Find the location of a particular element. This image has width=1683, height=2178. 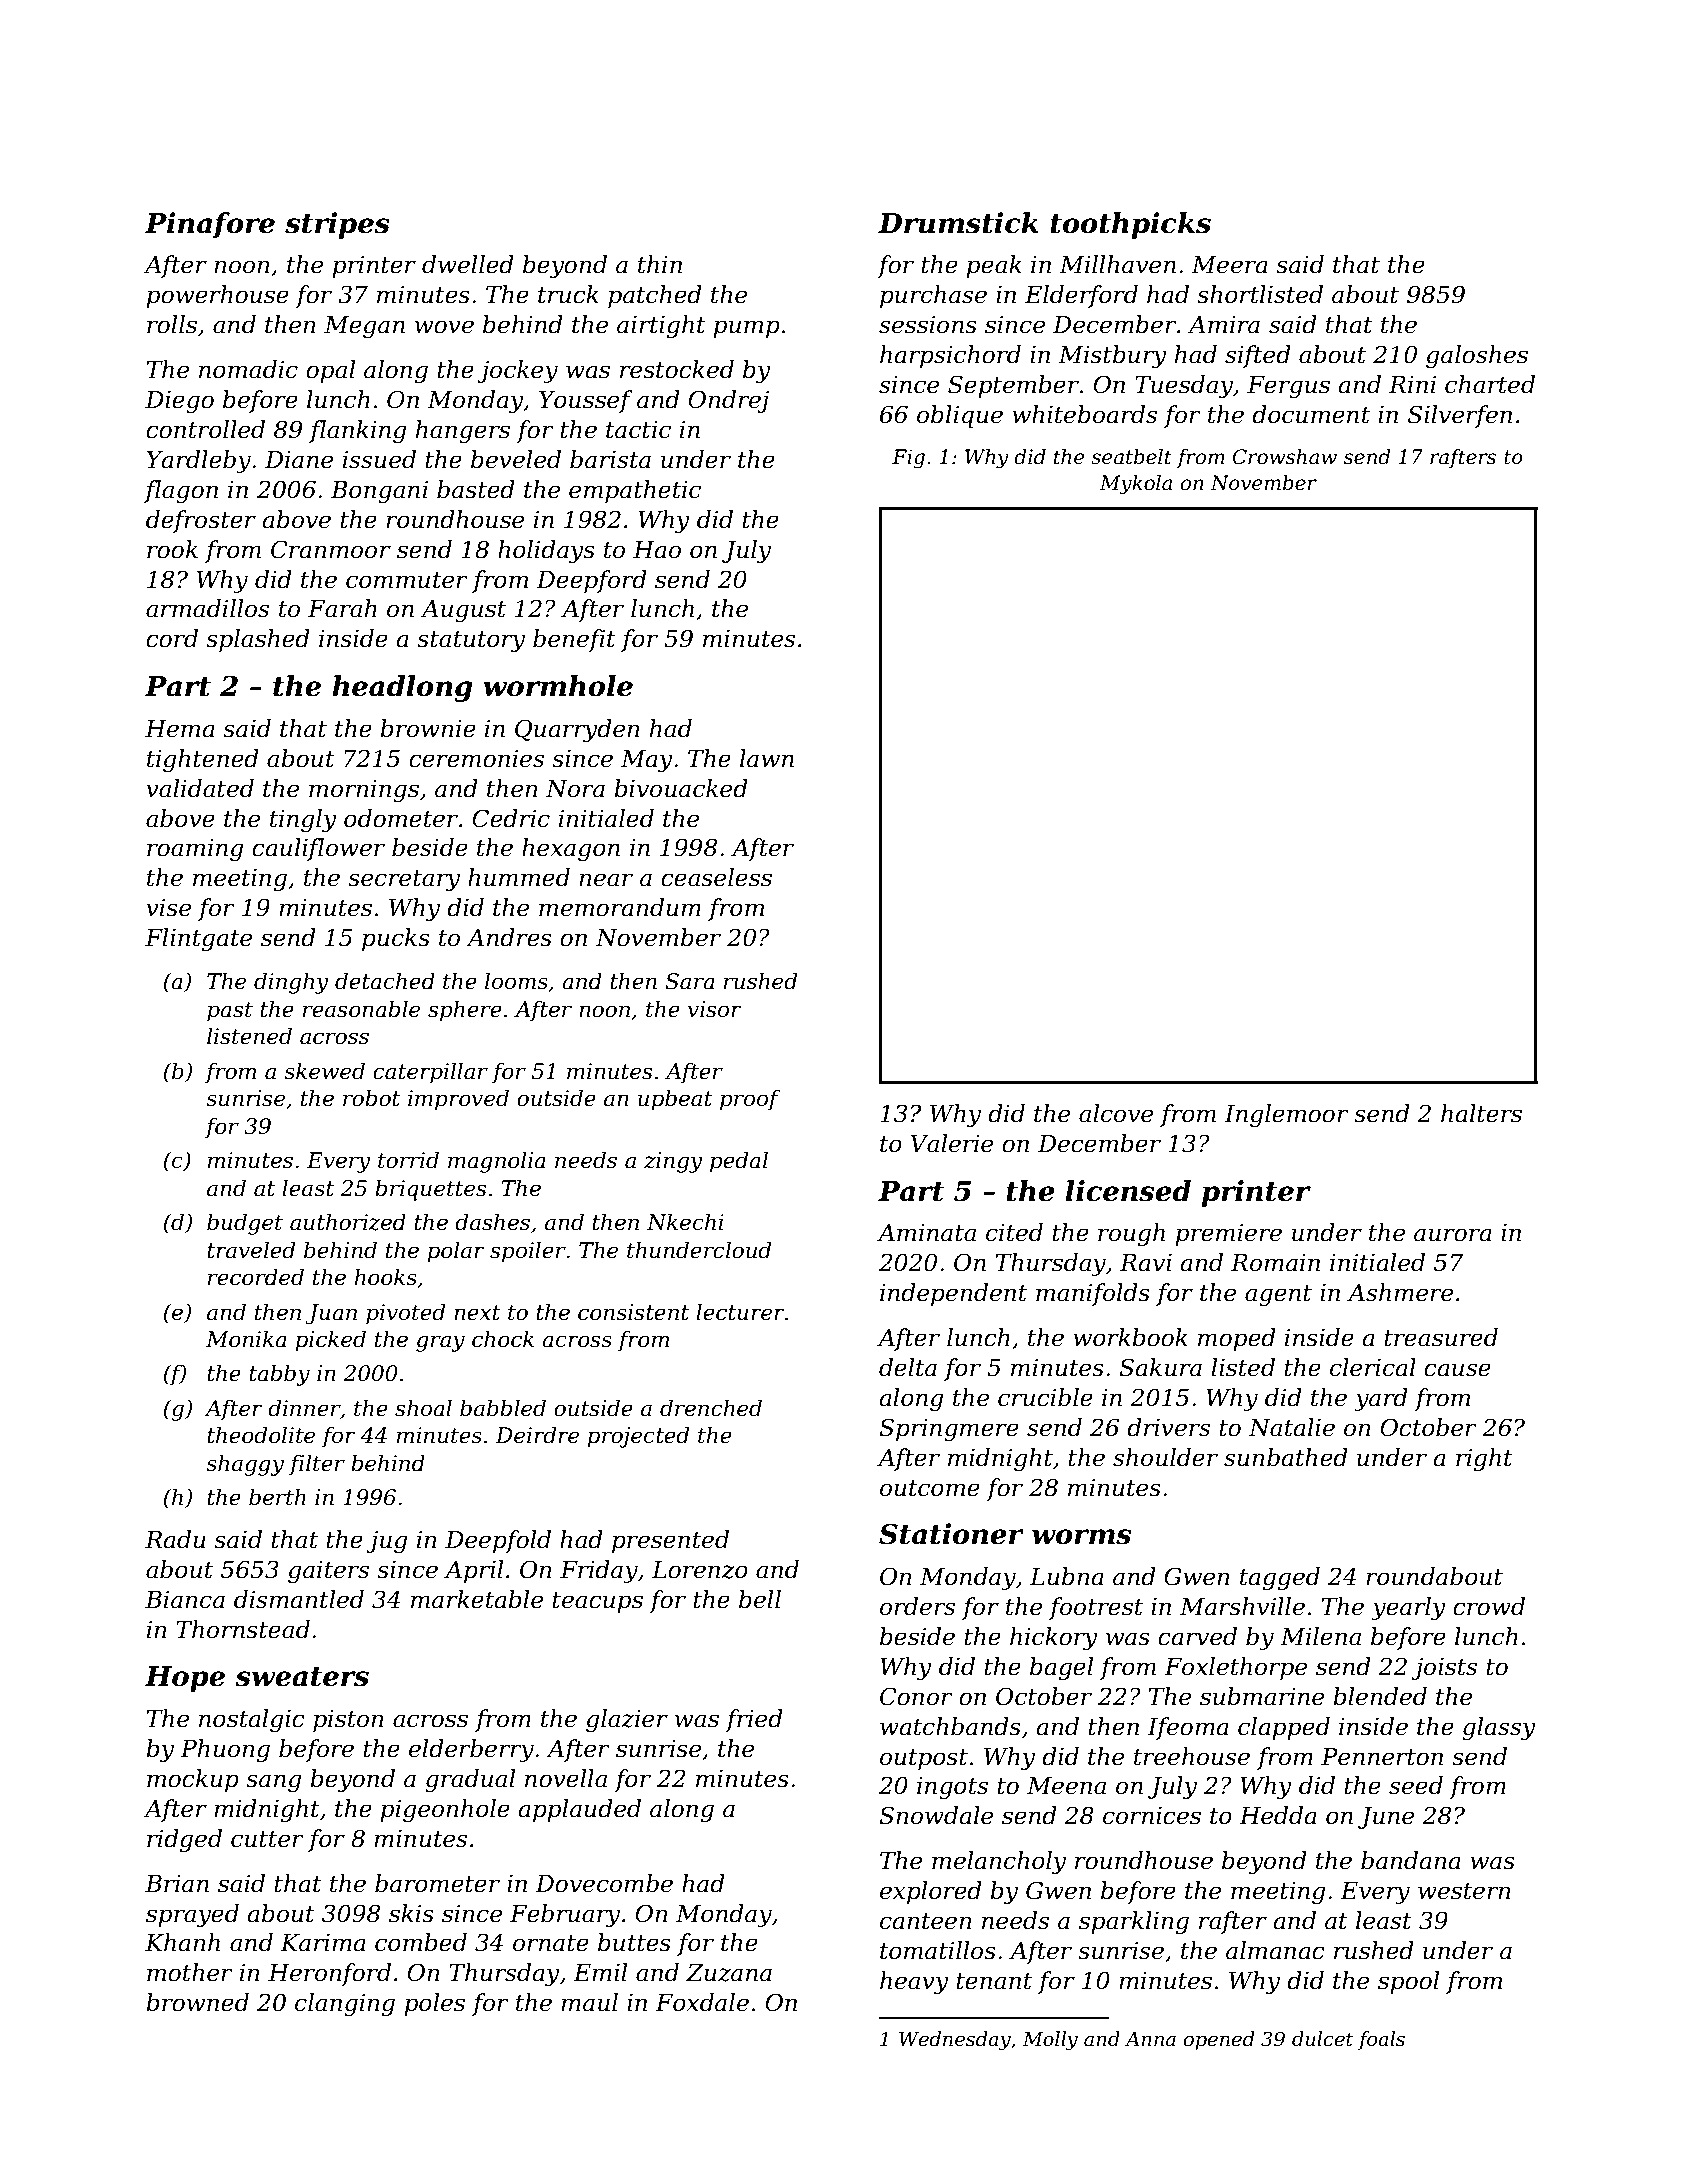

sparkling is located at coordinates (1134, 1922).
